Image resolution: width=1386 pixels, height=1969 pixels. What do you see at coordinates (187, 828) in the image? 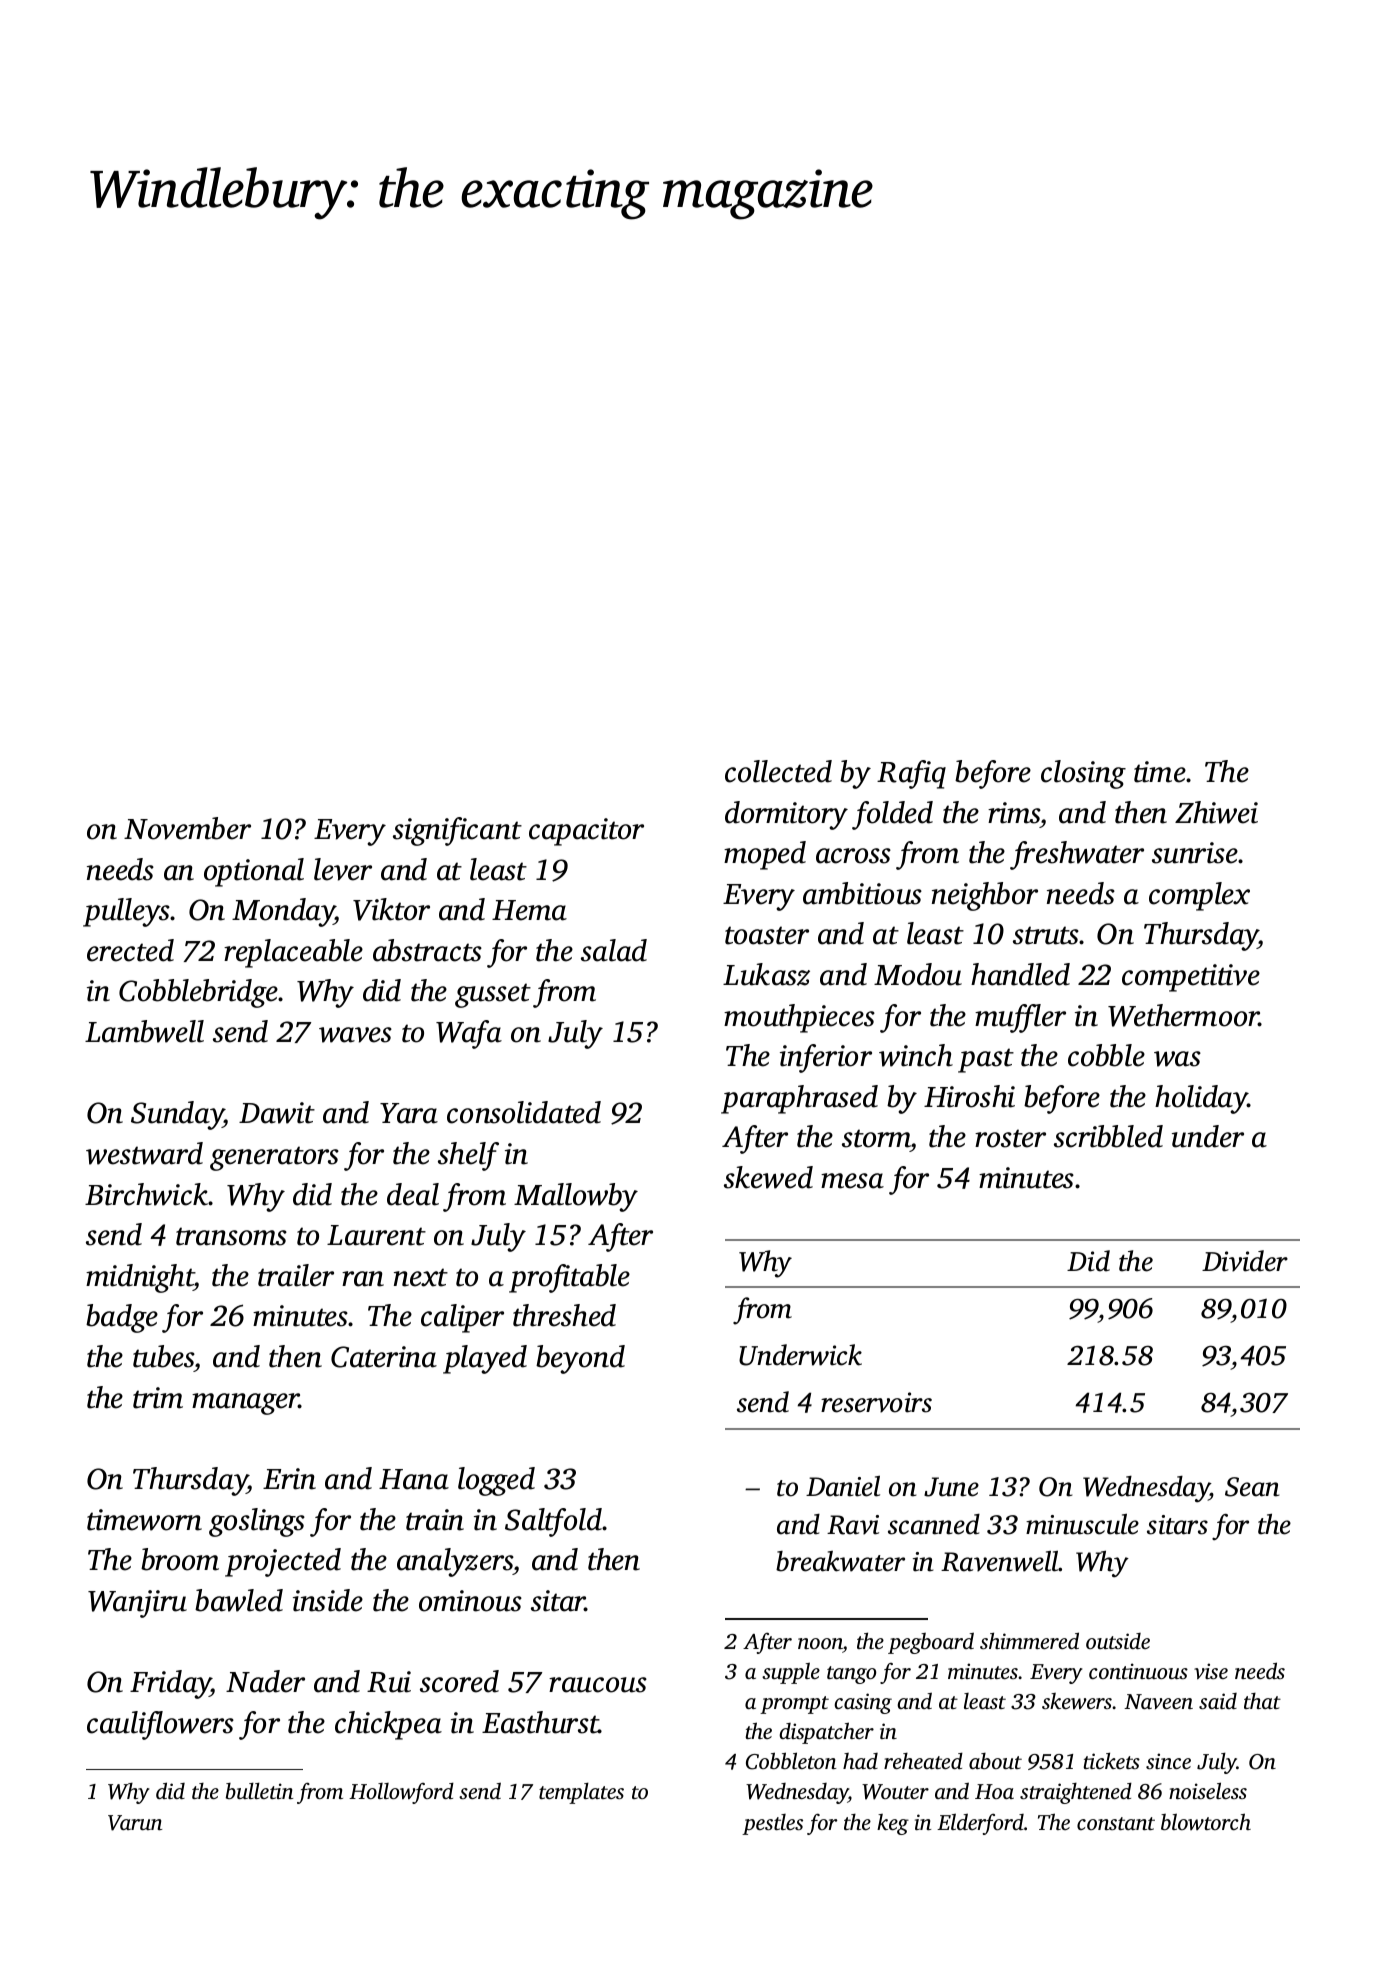
I see `November` at bounding box center [187, 828].
